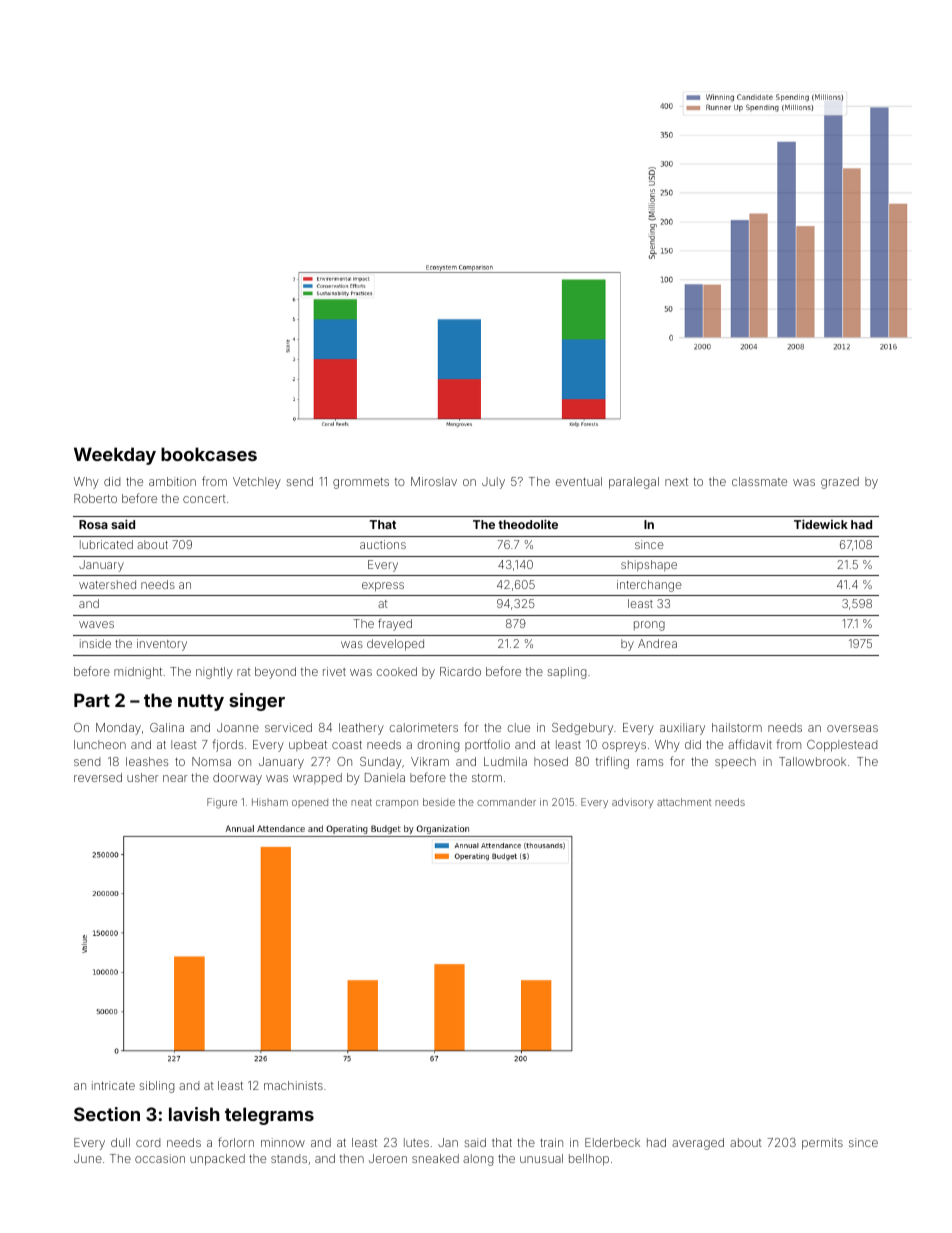 The width and height of the image is (952, 1233). What do you see at coordinates (106, 544) in the image?
I see `lubricated` at bounding box center [106, 544].
